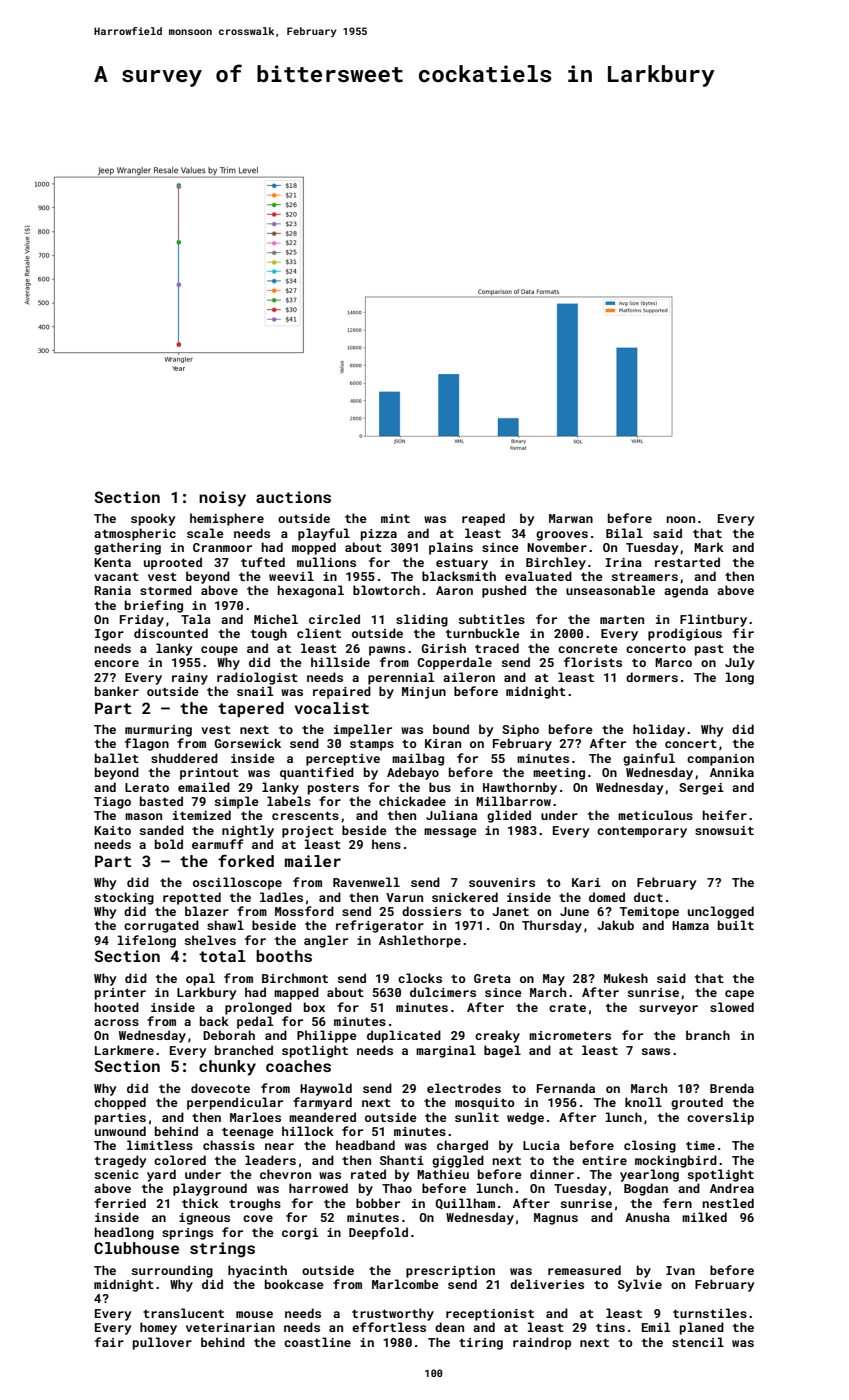 The height and width of the image is (1400, 849). I want to click on banker, so click(117, 691).
